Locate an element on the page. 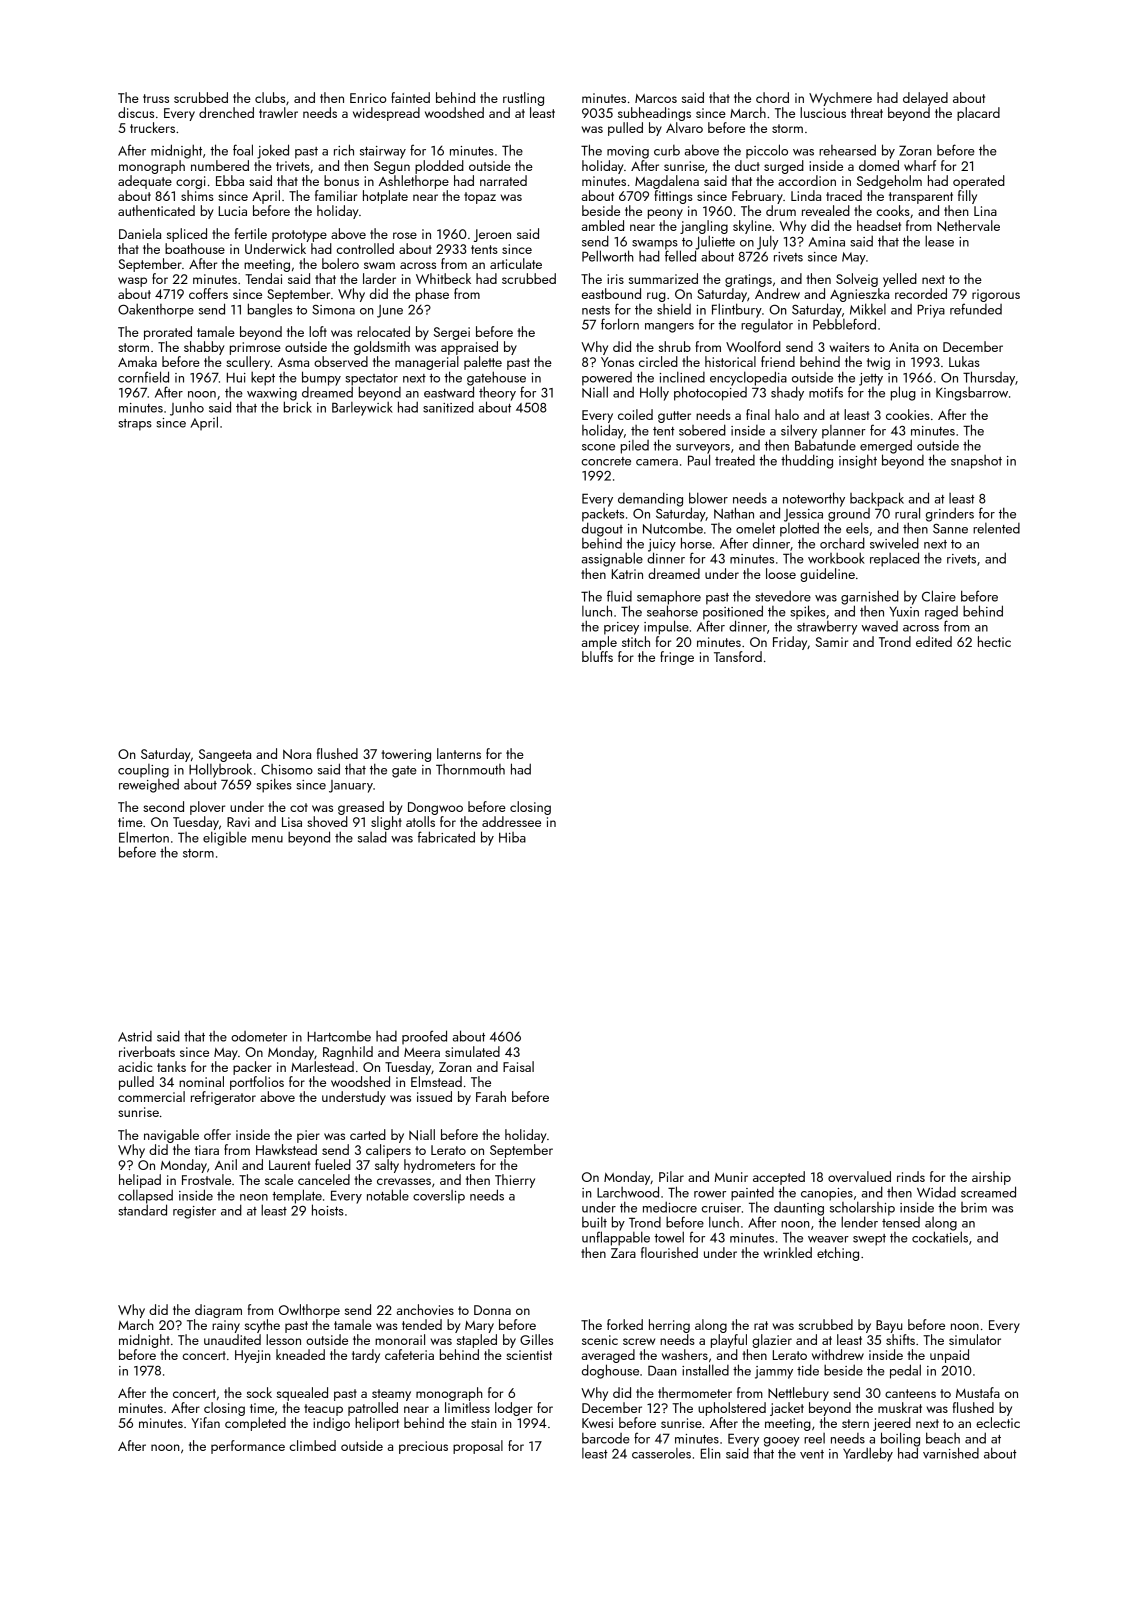 This document has height=1610, width=1139. Yardleby is located at coordinates (868, 1454).
